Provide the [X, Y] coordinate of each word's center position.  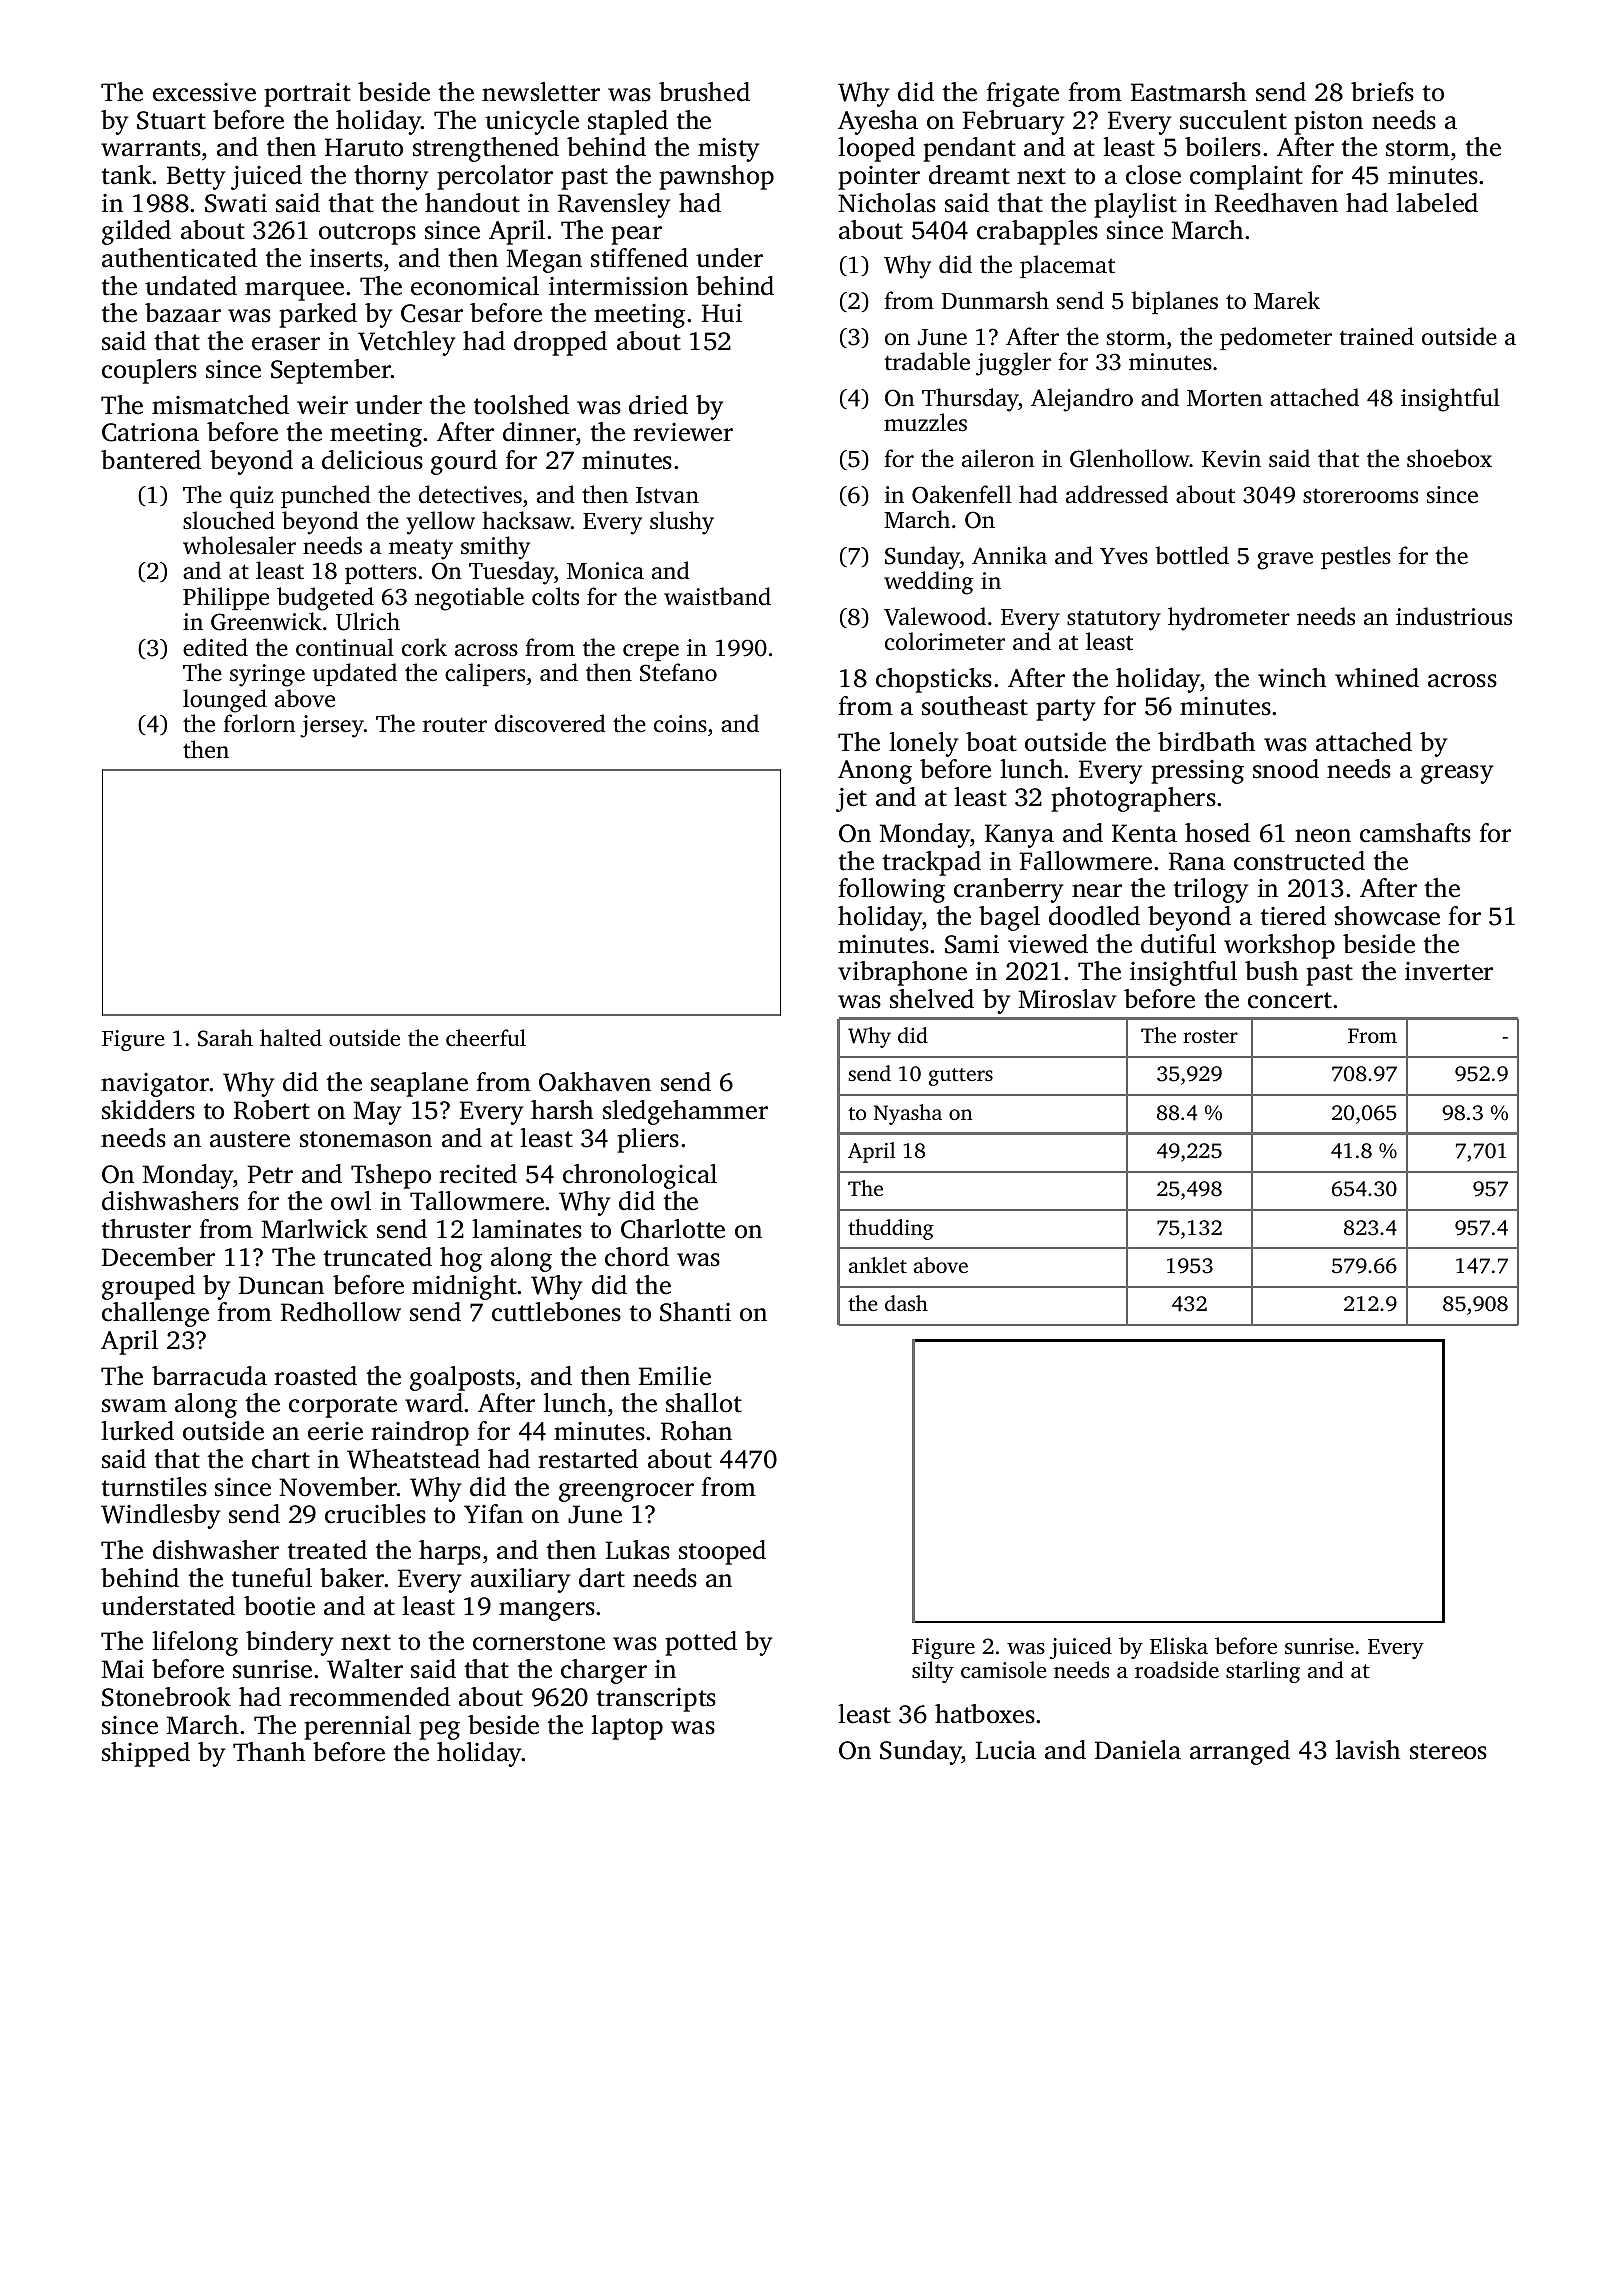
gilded [136, 232]
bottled [1192, 555]
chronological [640, 1176]
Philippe [226, 598]
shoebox [1449, 458]
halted [291, 1038]
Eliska [1179, 1645]
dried [658, 405]
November [338, 1487]
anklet [878, 1265]
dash [906, 1303]
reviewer [683, 432]
